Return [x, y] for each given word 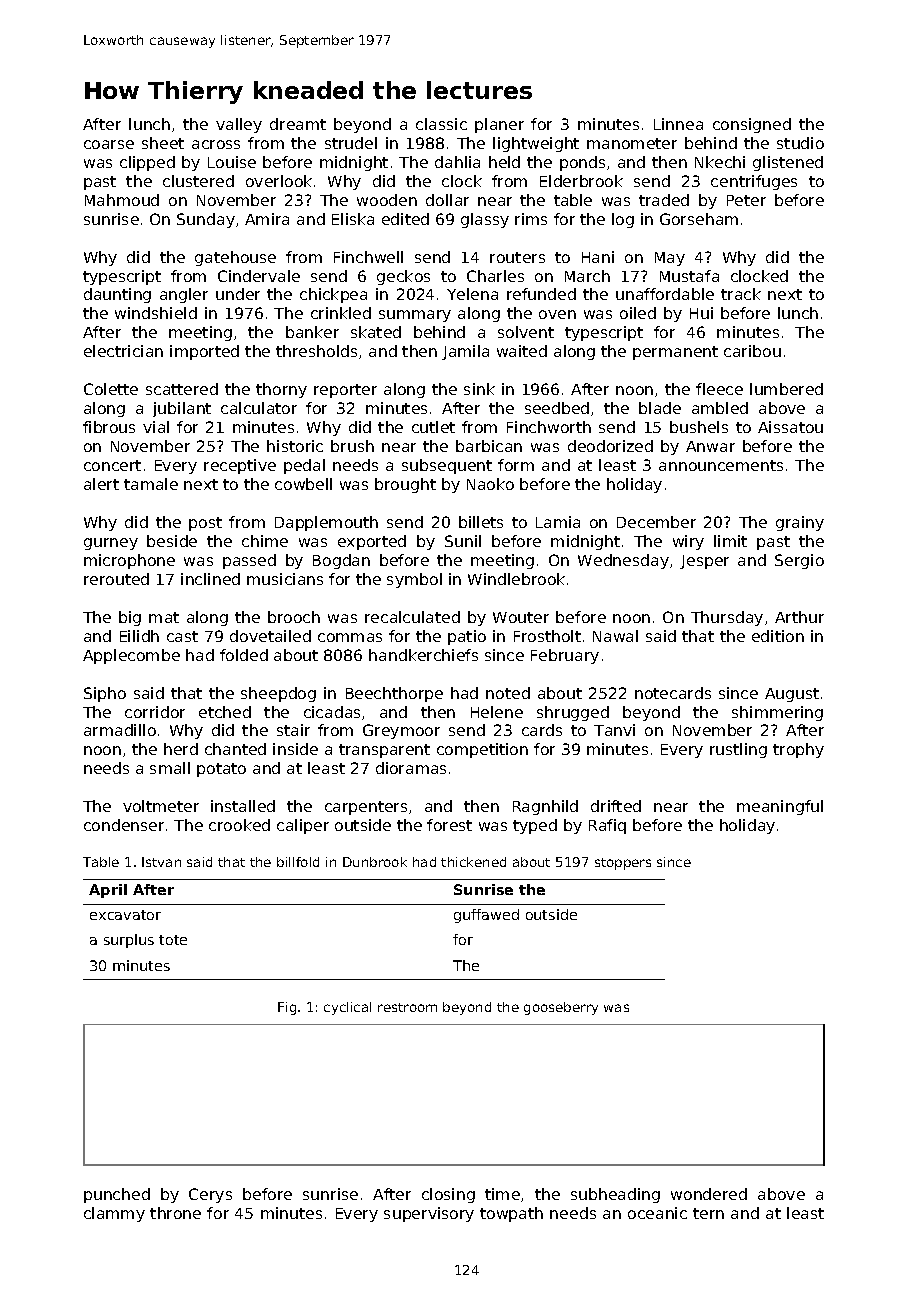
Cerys [210, 1195]
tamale [151, 484]
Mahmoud [122, 200]
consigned [752, 125]
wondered [709, 1194]
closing [448, 1195]
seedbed [557, 408]
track [741, 294]
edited [405, 219]
